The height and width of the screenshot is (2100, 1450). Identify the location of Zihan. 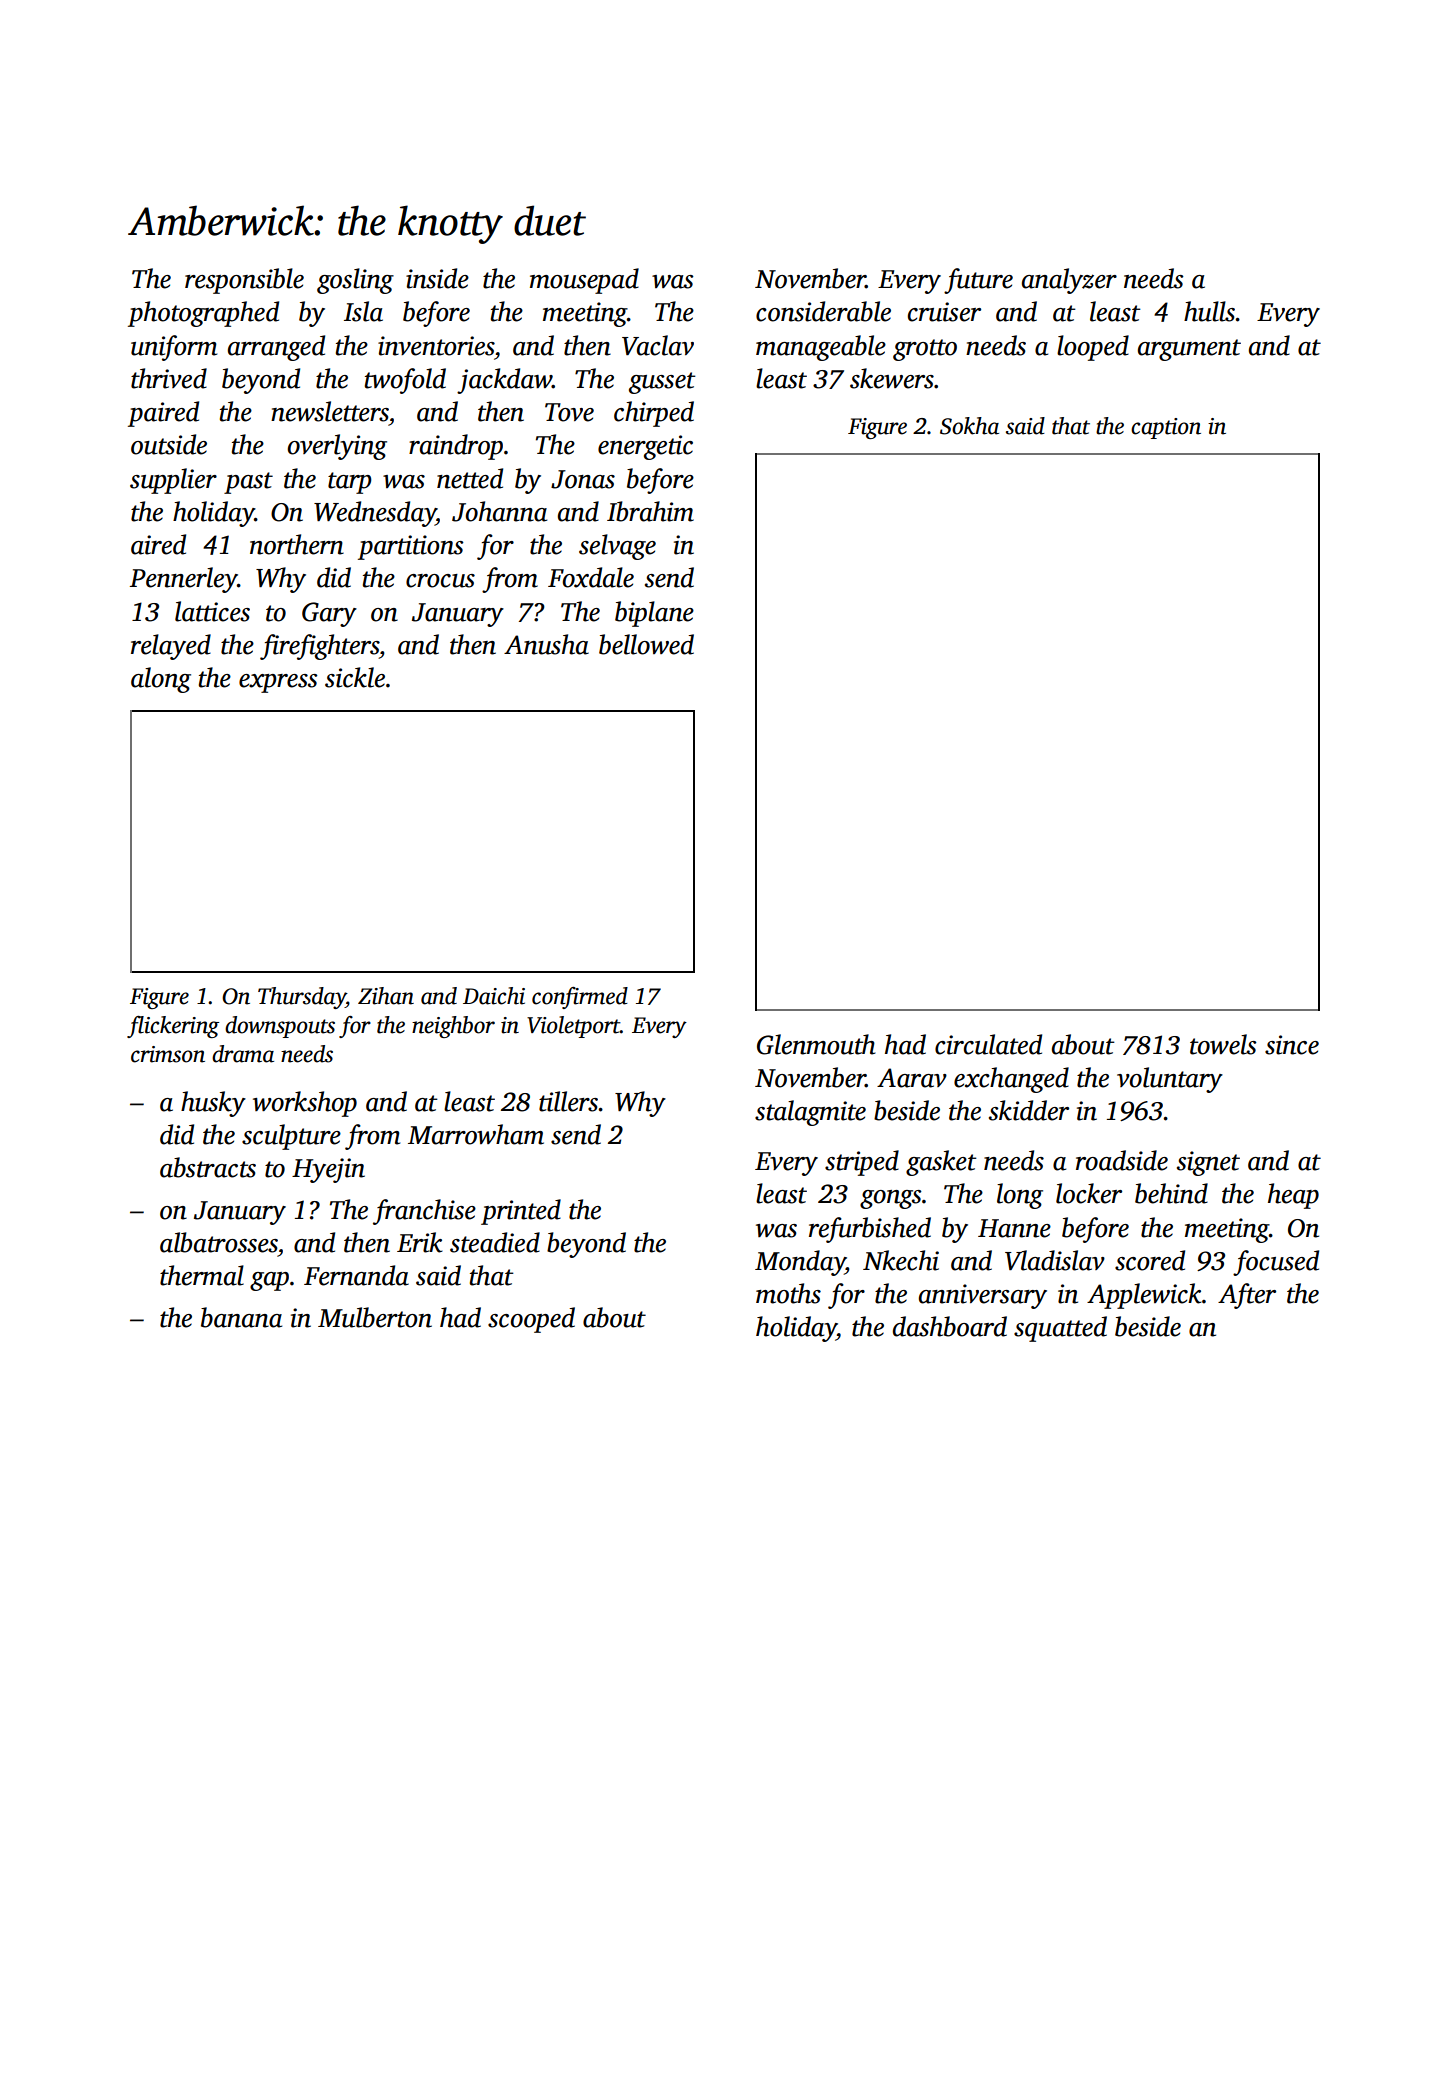
(386, 996).
